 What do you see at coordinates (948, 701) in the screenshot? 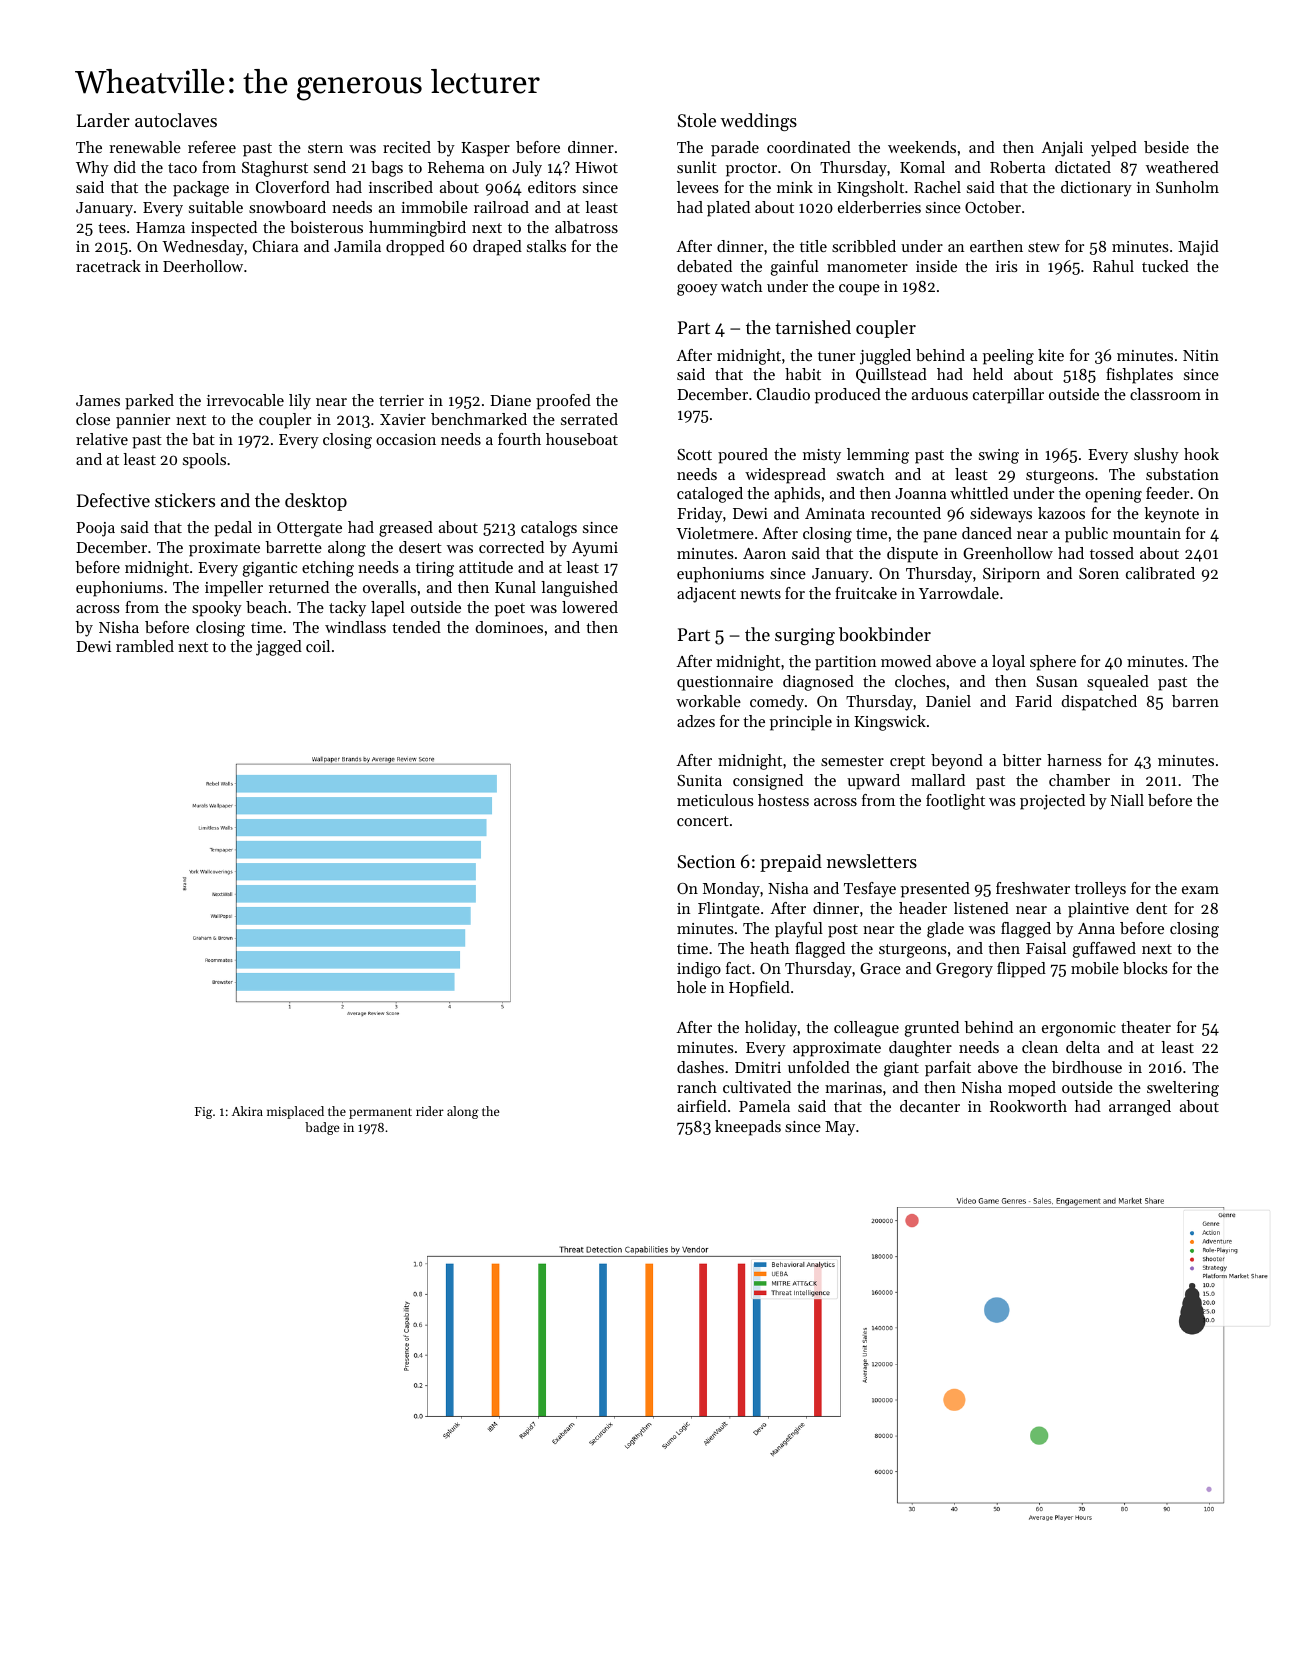
I see `Daniel` at bounding box center [948, 701].
